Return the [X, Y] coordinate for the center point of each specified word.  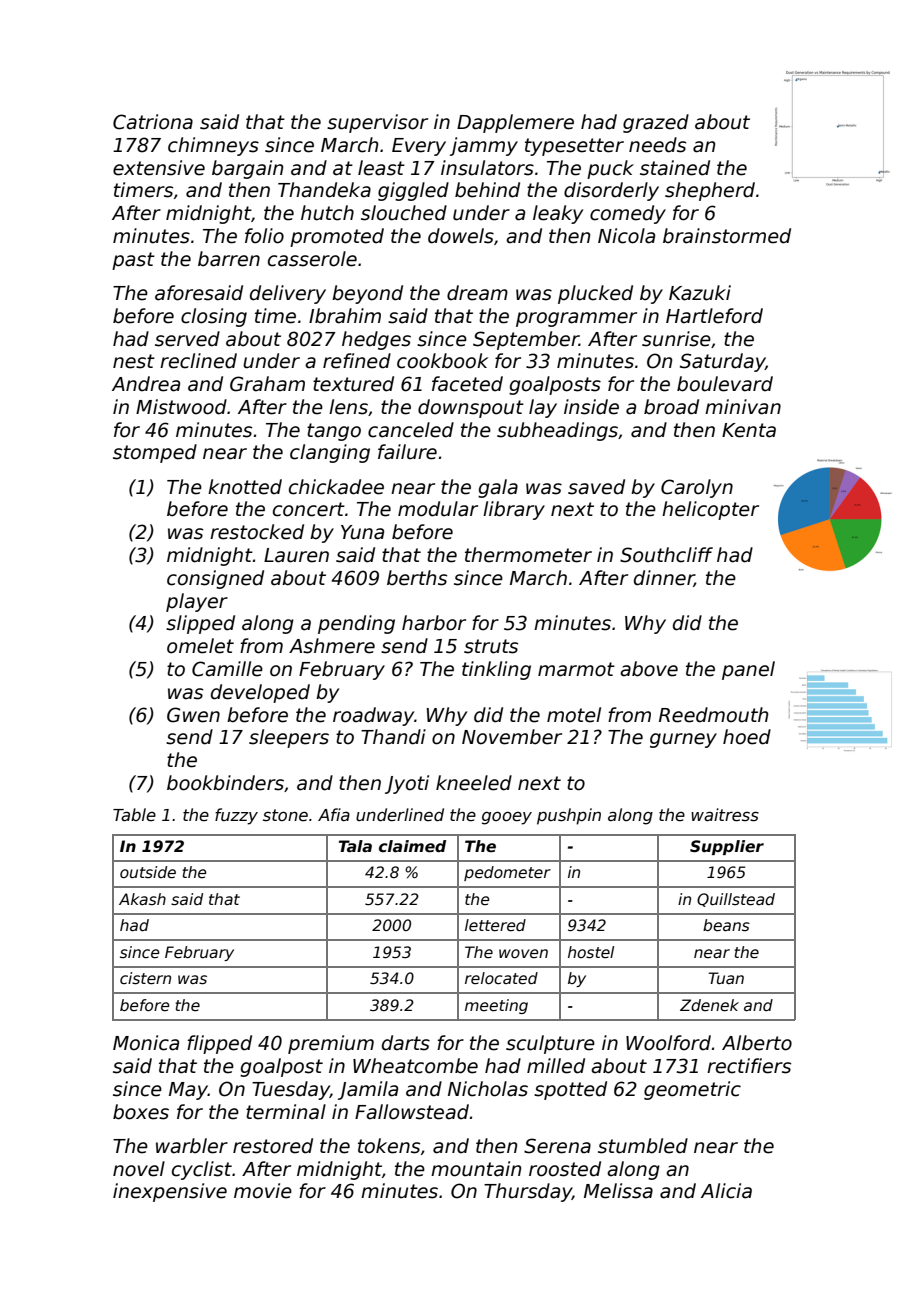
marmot [576, 669]
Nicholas [488, 1089]
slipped [200, 624]
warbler [192, 1146]
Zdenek [709, 1005]
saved [596, 487]
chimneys [213, 146]
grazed [656, 123]
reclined [198, 361]
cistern [145, 978]
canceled [411, 430]
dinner [664, 578]
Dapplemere [515, 123]
